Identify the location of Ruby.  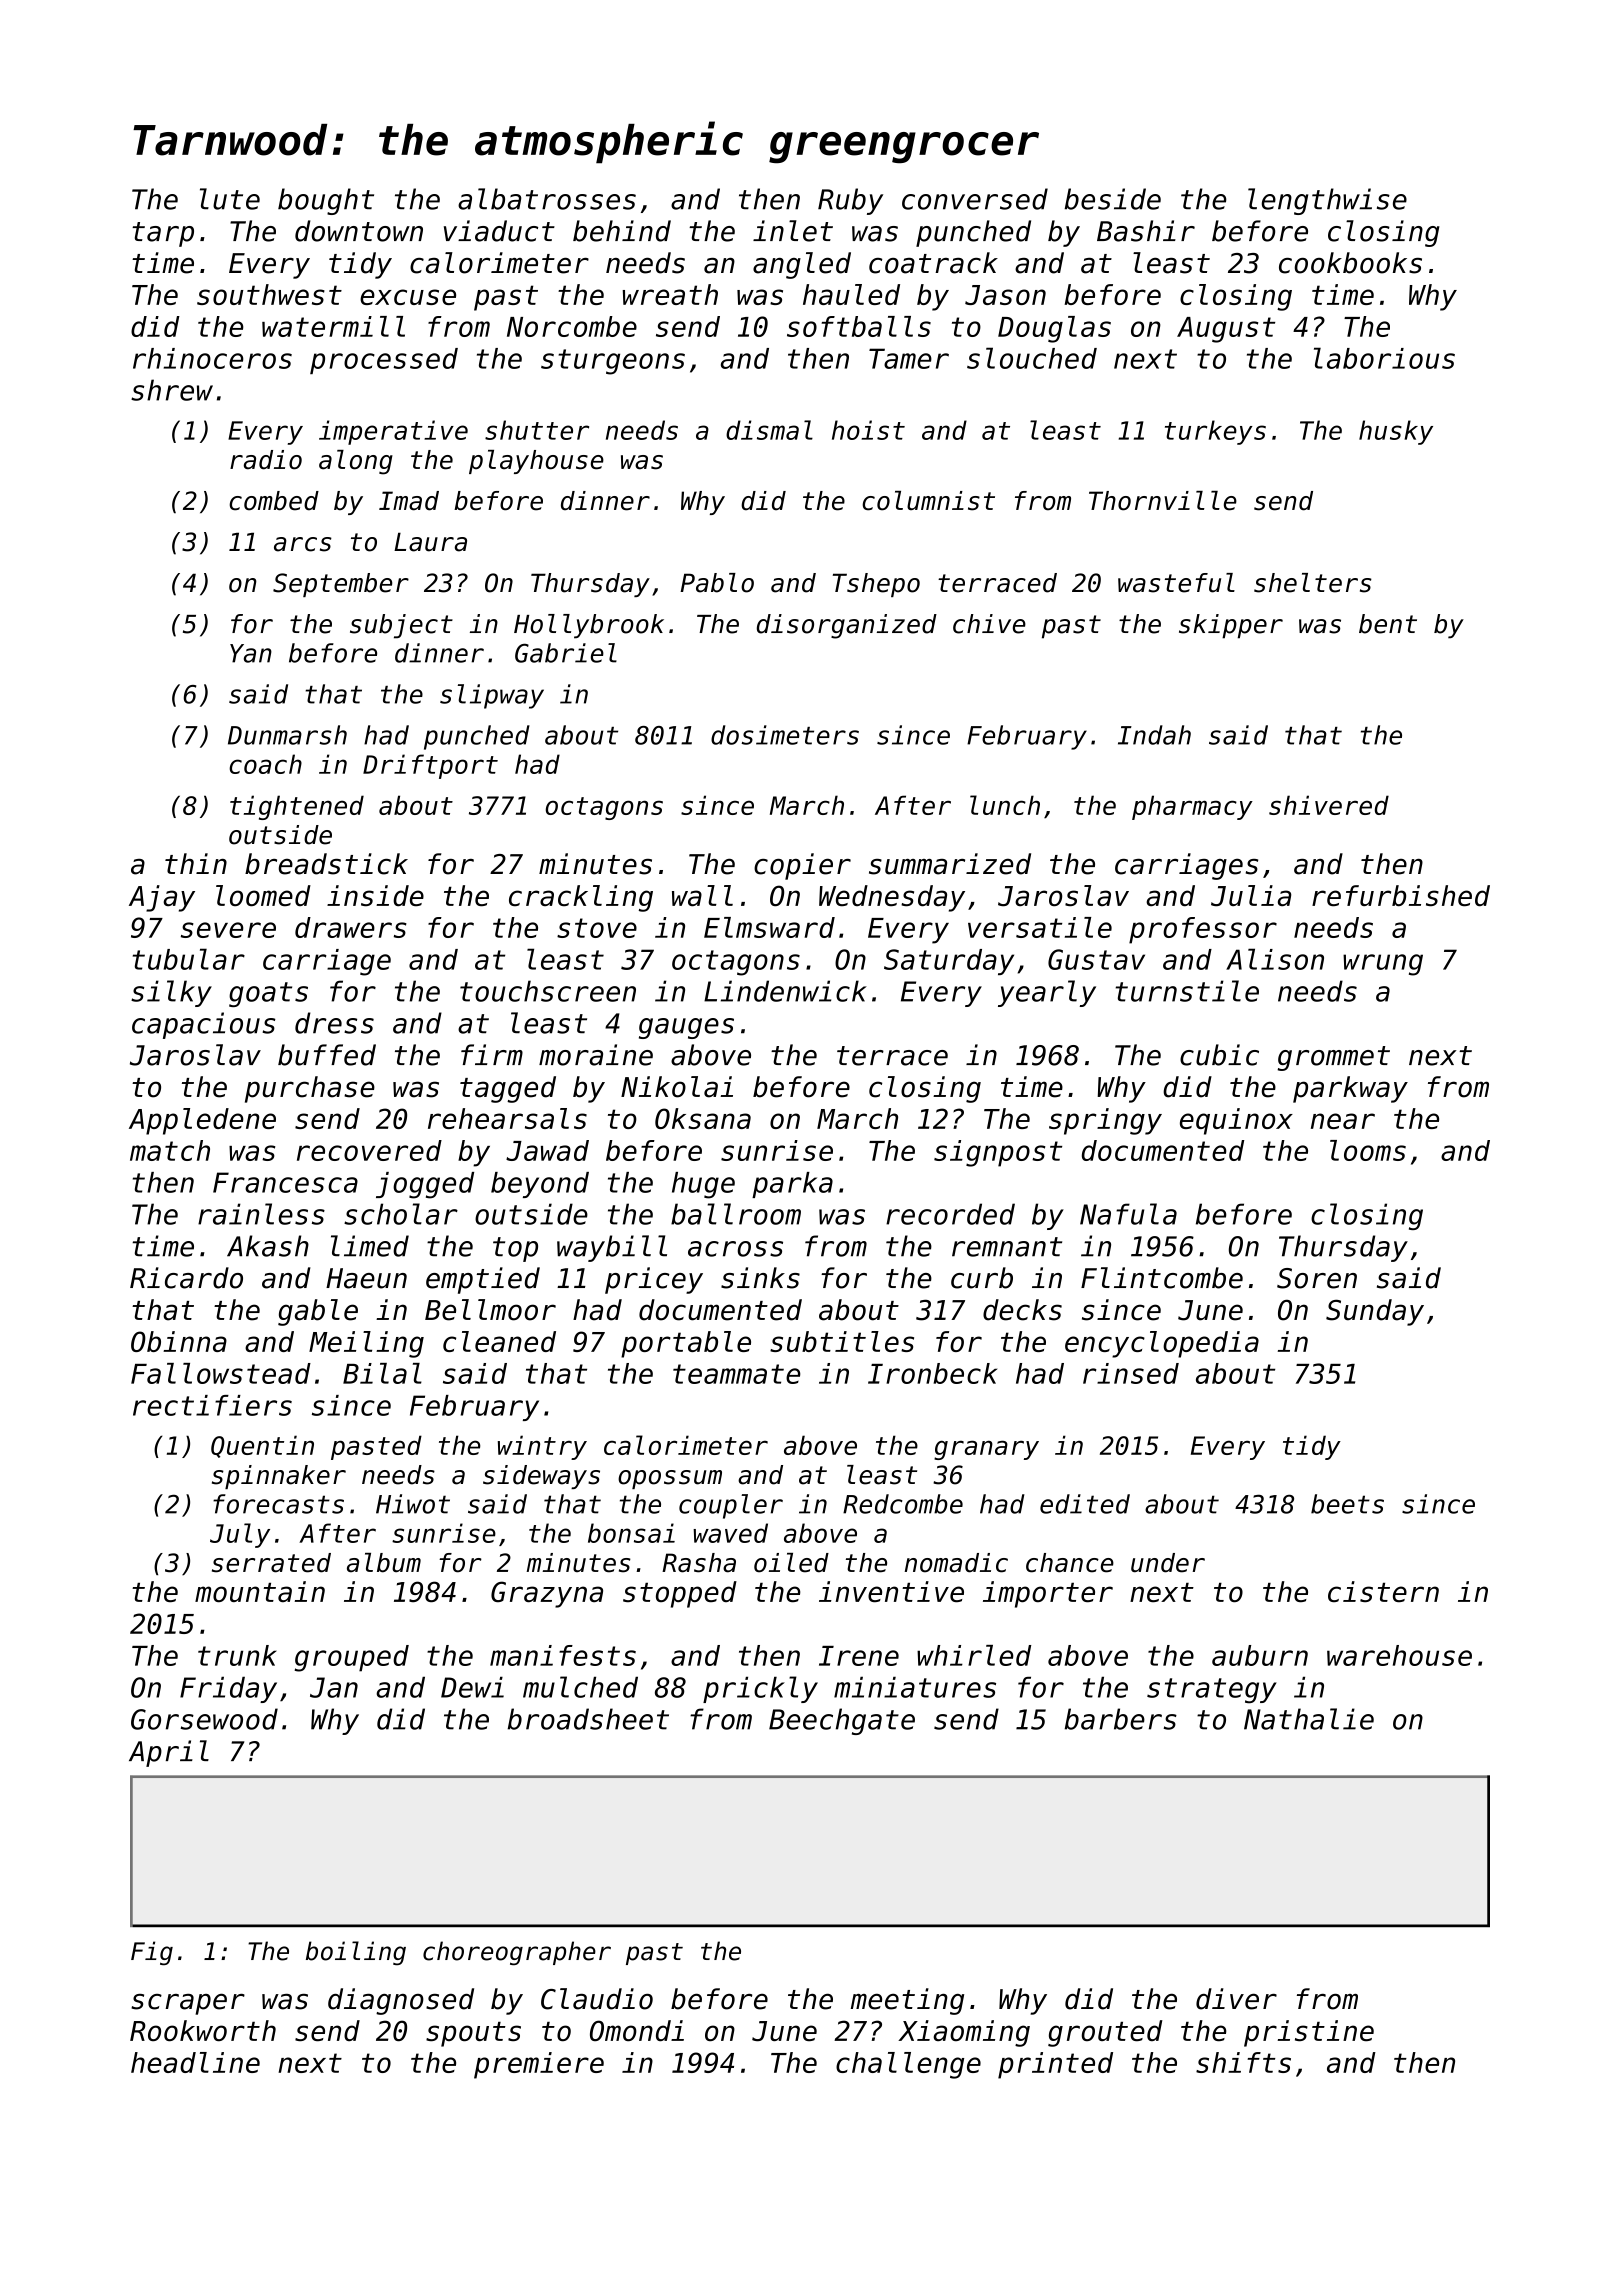
(850, 201).
